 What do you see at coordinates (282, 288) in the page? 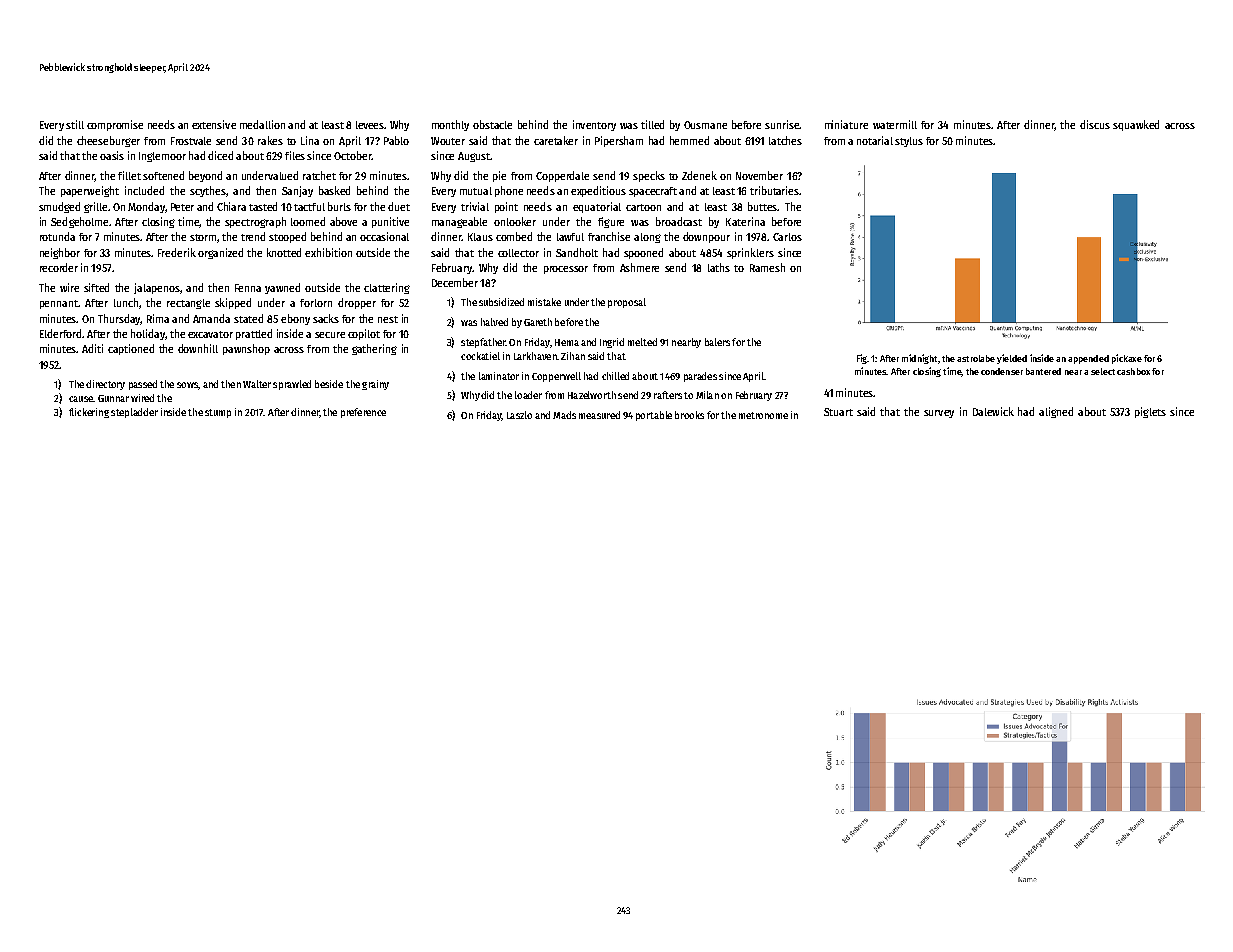
I see `yawned` at bounding box center [282, 288].
